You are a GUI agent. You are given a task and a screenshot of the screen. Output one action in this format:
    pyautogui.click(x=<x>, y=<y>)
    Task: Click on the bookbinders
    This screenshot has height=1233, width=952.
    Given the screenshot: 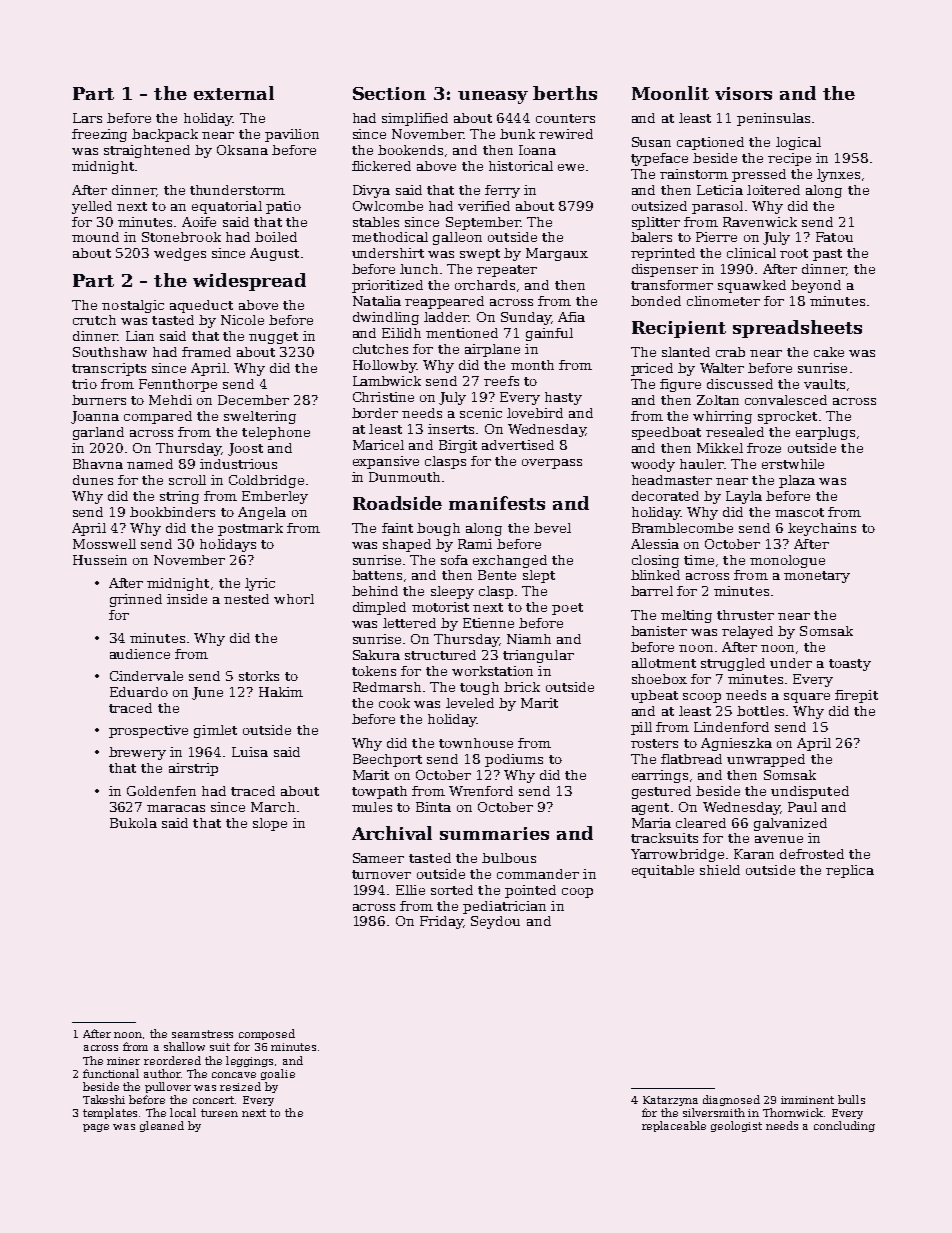 What is the action you would take?
    pyautogui.click(x=172, y=512)
